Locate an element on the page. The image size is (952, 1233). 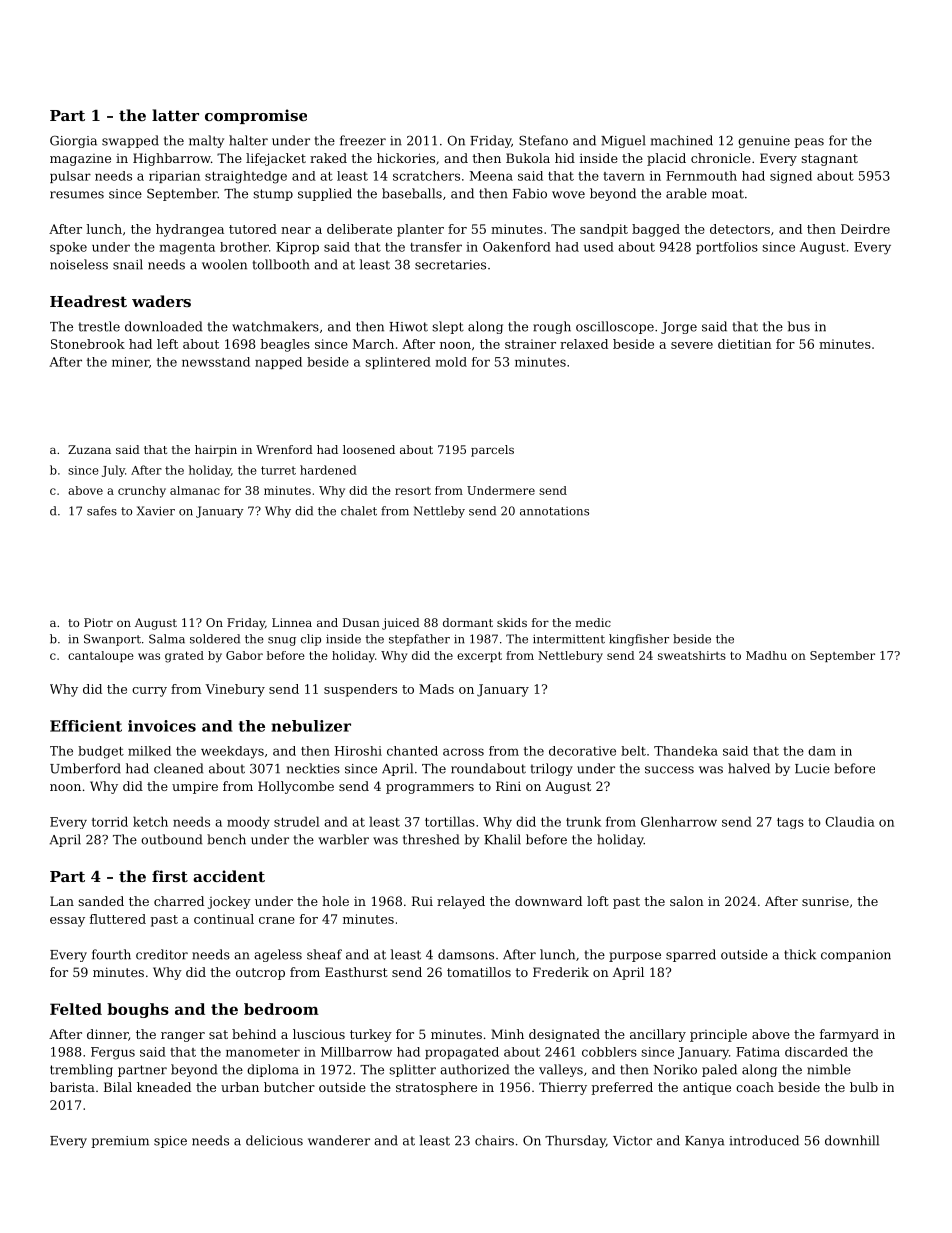
first is located at coordinates (170, 876).
